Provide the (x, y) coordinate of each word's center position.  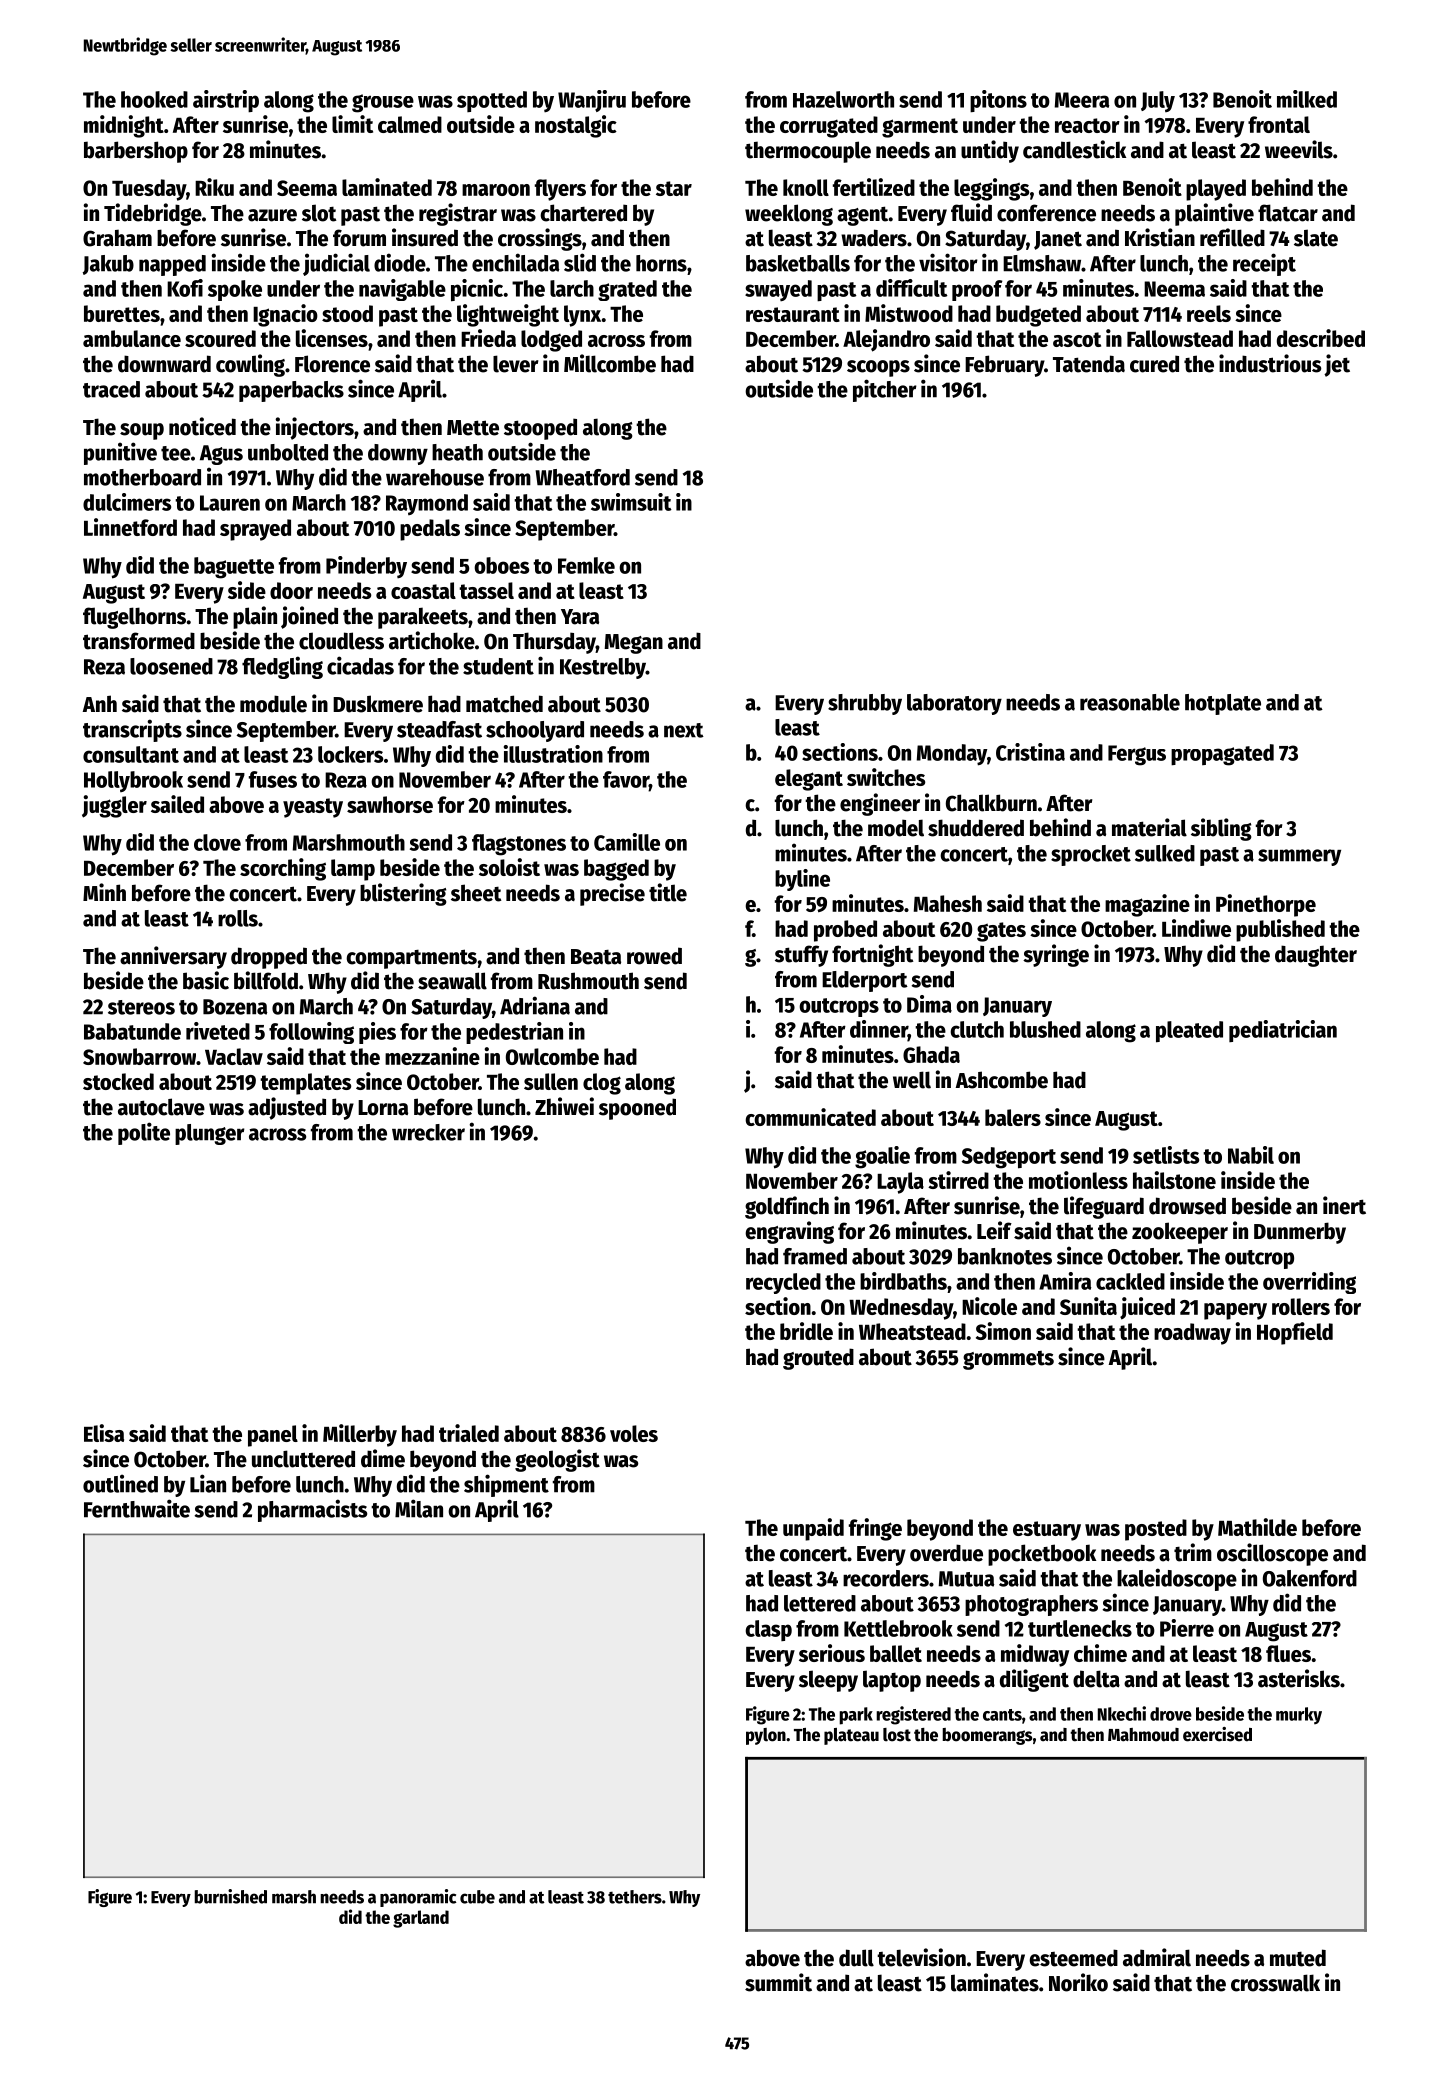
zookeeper (1180, 1233)
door (291, 590)
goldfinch (787, 1207)
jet (1337, 365)
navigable (402, 290)
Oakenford (1310, 1578)
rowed (654, 956)
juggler (114, 806)
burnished (230, 1896)
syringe (1056, 955)
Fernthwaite (137, 1508)
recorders (886, 1578)
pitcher (885, 390)
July (1158, 101)
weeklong (789, 215)
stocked (118, 1081)
